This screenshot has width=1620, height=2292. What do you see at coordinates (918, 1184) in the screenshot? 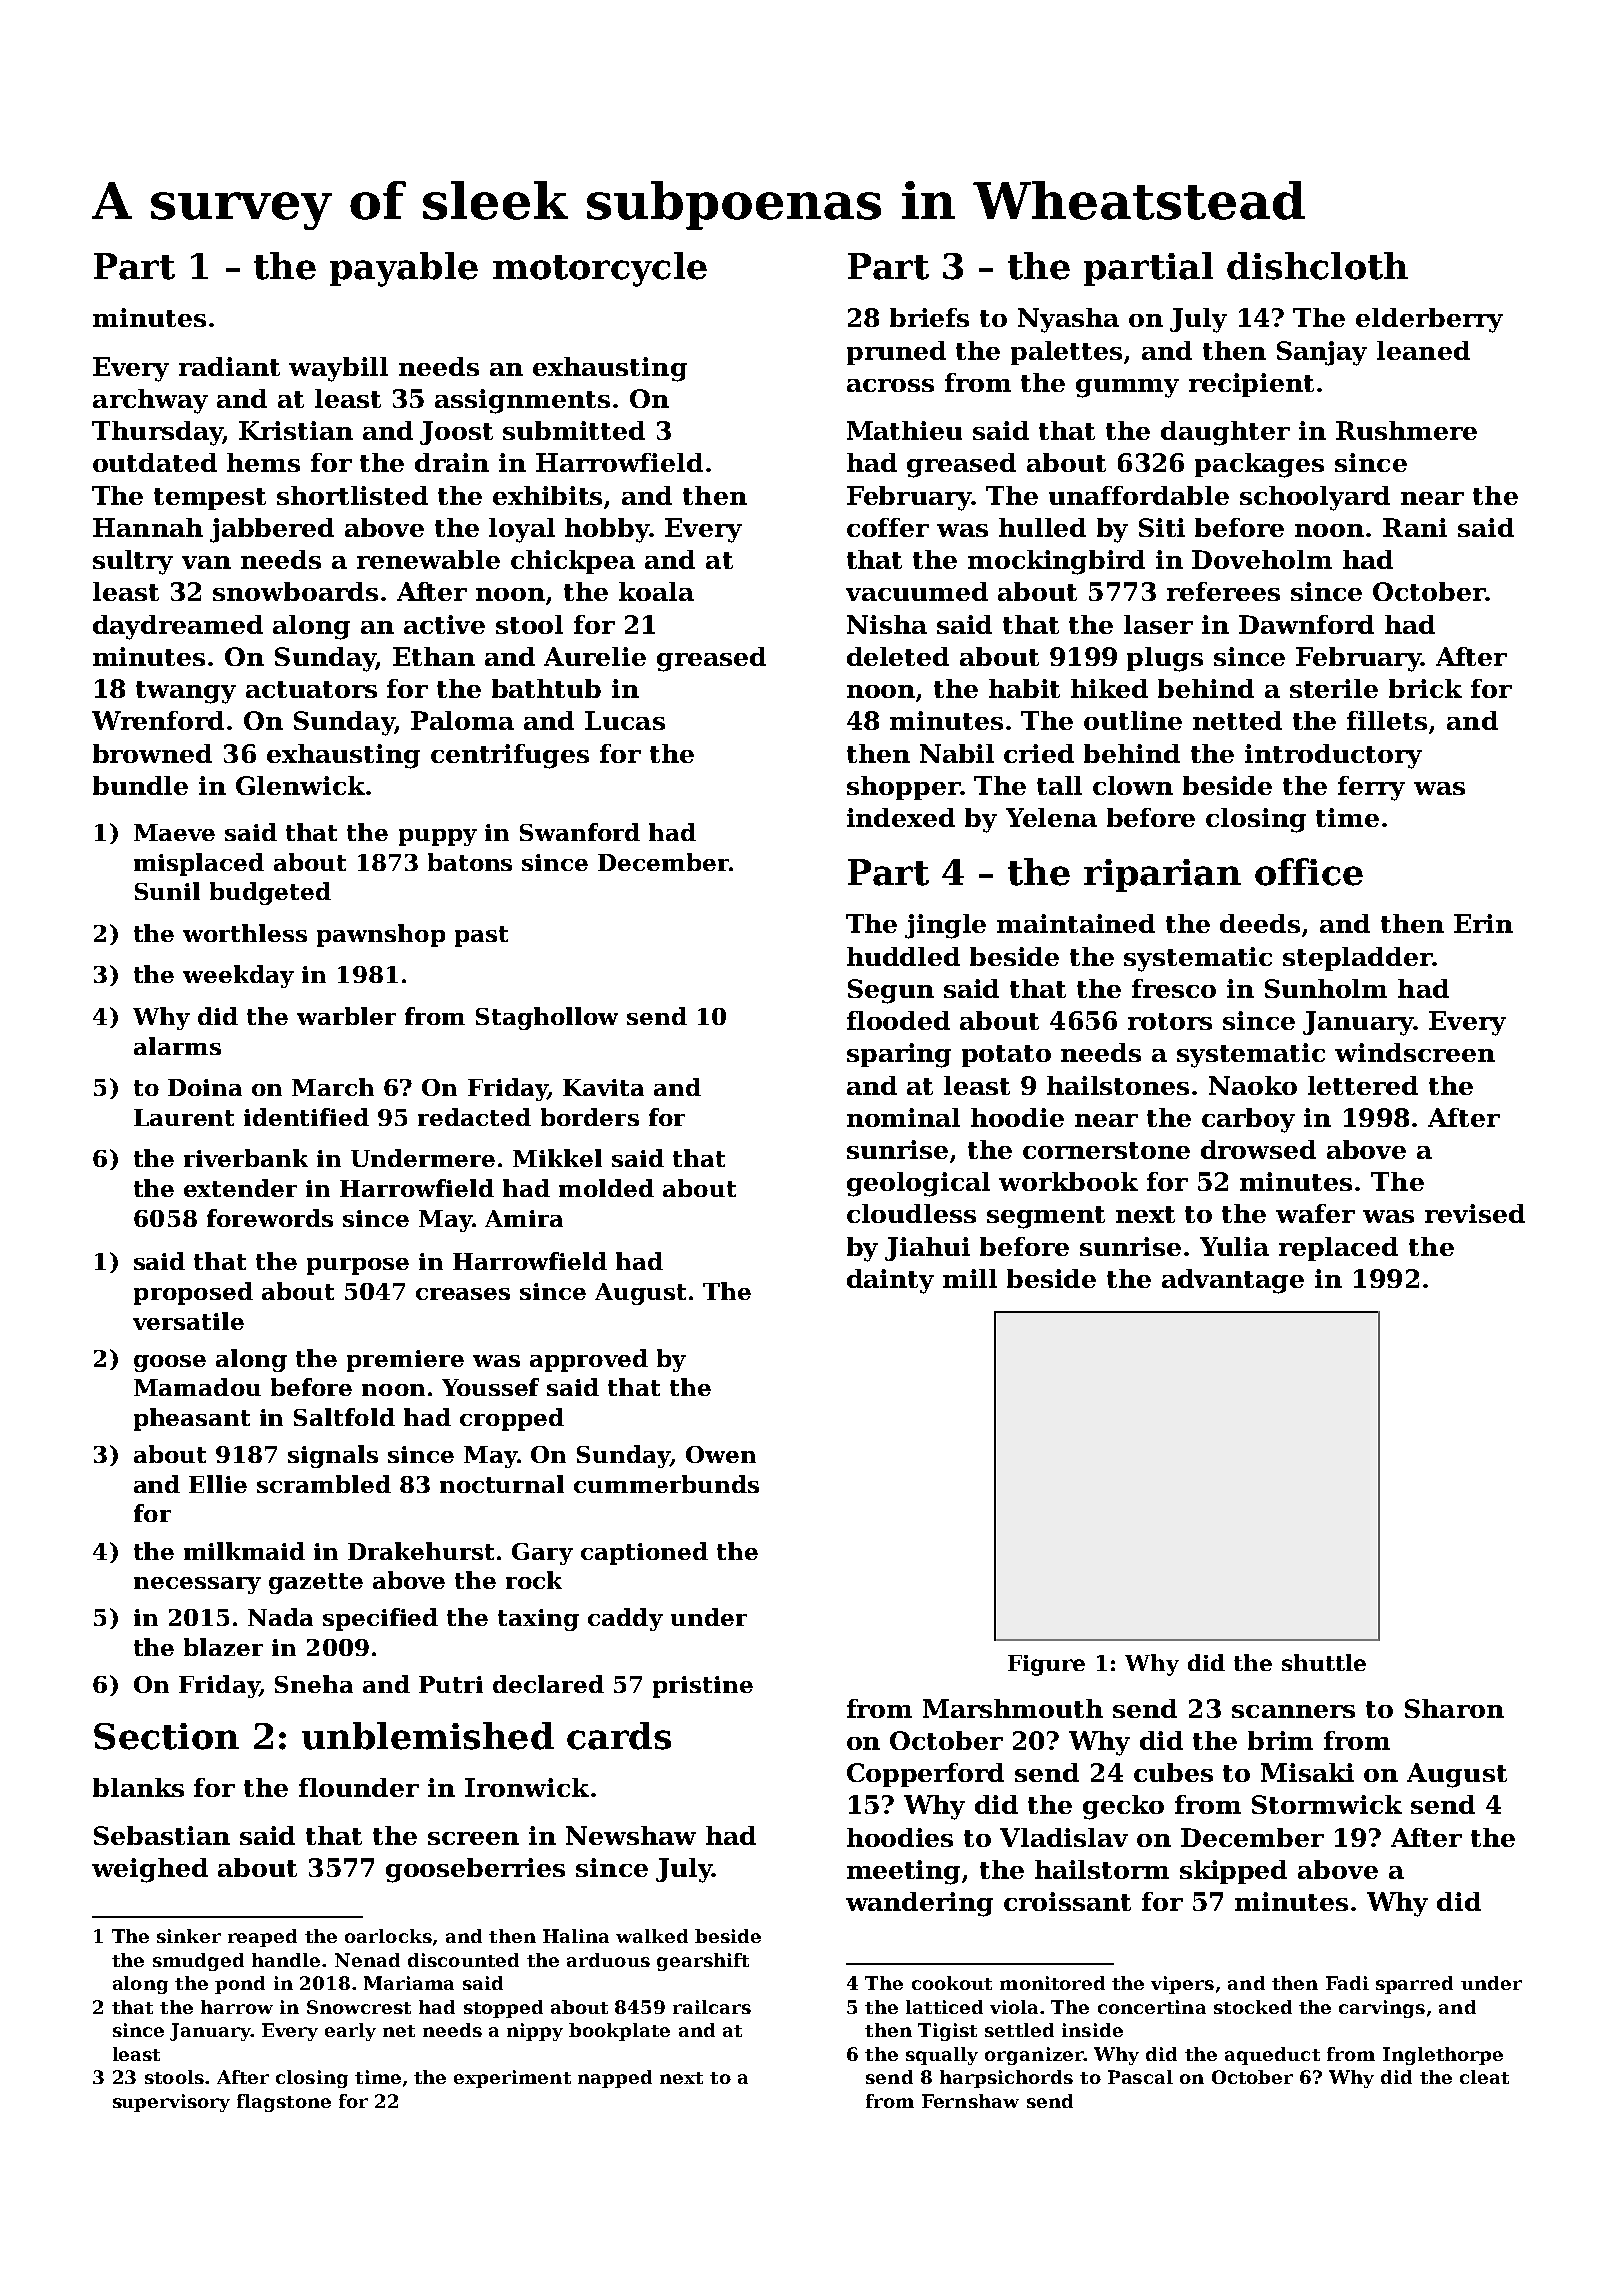
I see `geological` at bounding box center [918, 1184].
